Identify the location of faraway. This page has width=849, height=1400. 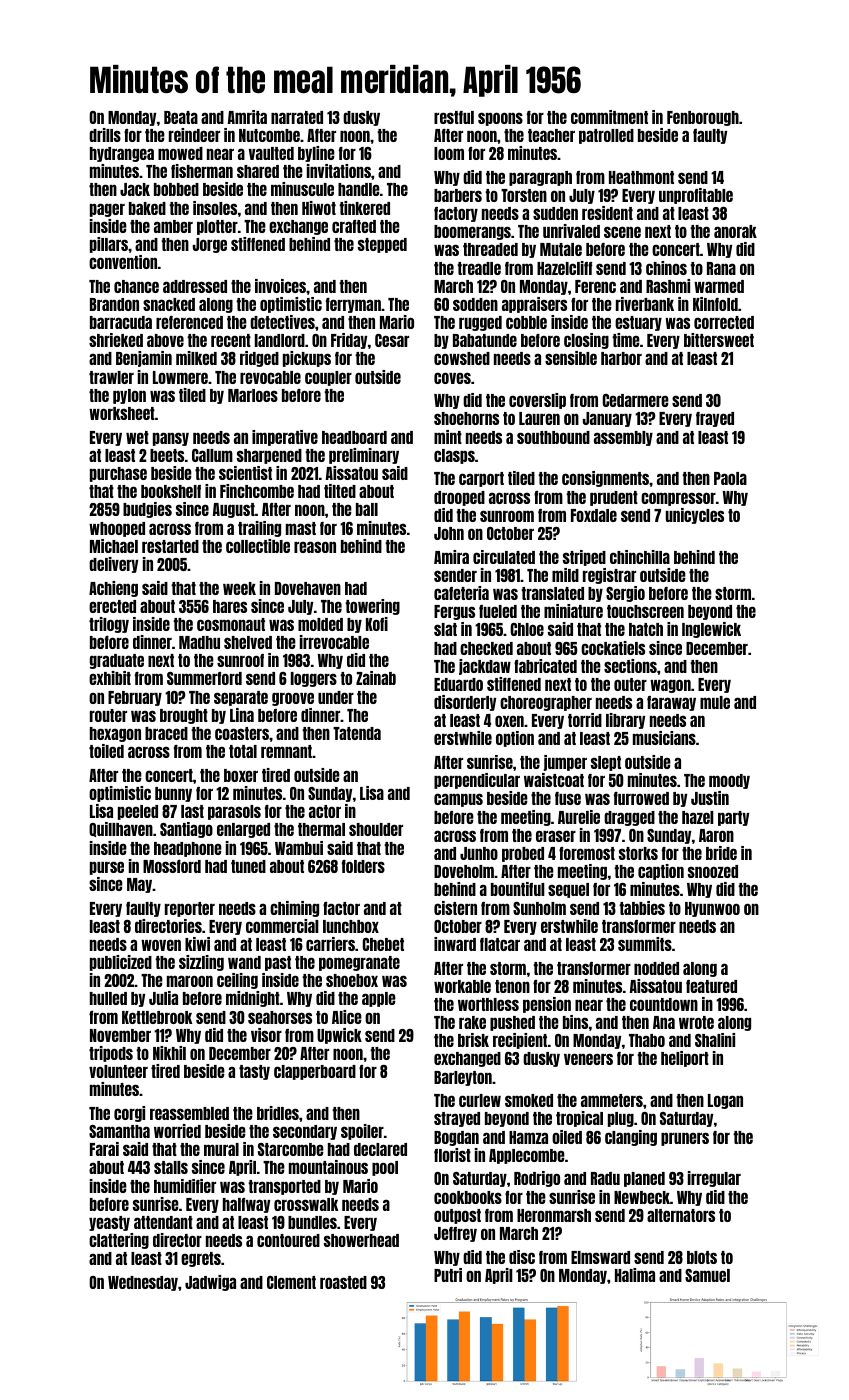
(671, 703).
